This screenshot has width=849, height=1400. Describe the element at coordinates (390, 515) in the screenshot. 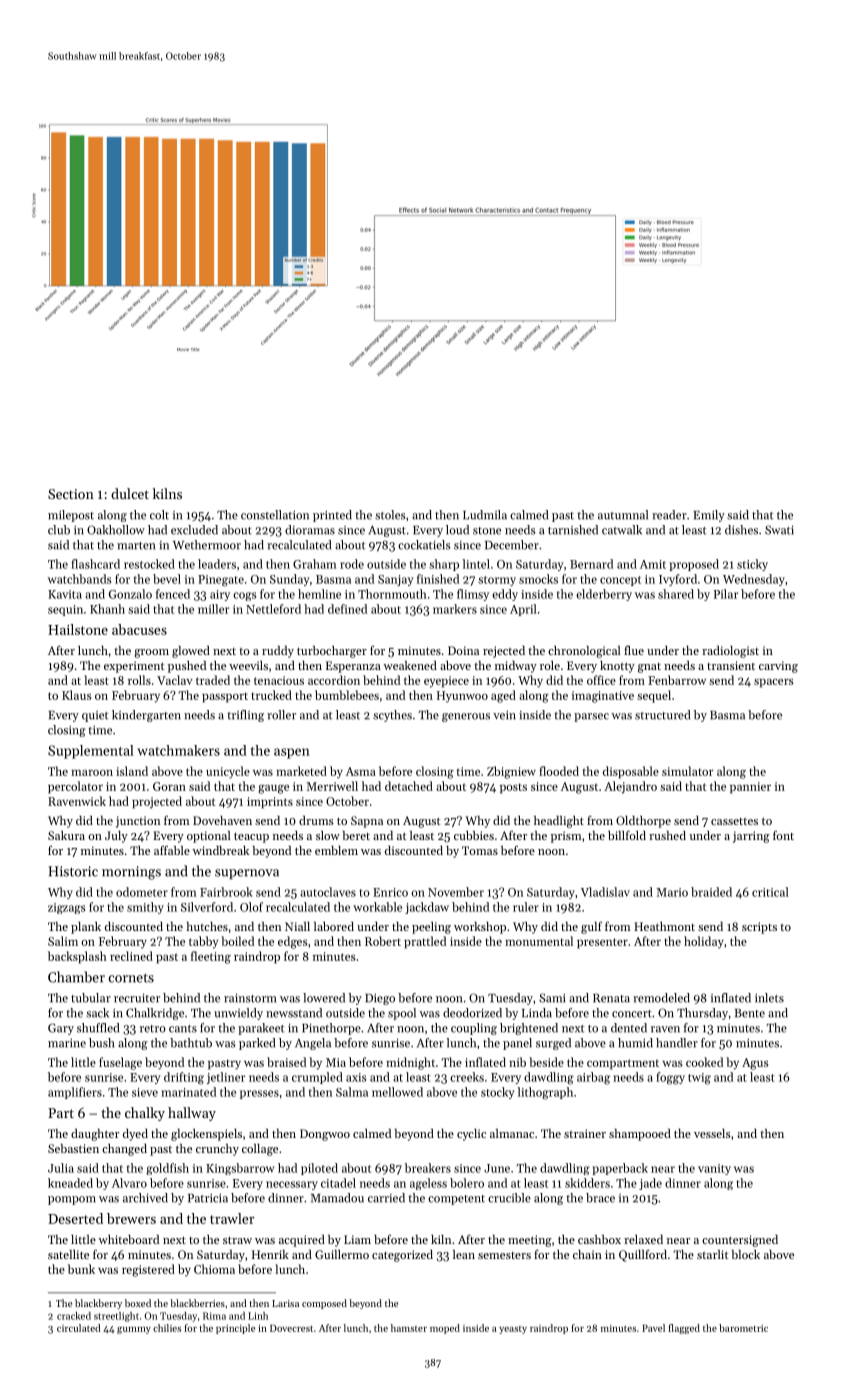

I see `stoles` at that location.
